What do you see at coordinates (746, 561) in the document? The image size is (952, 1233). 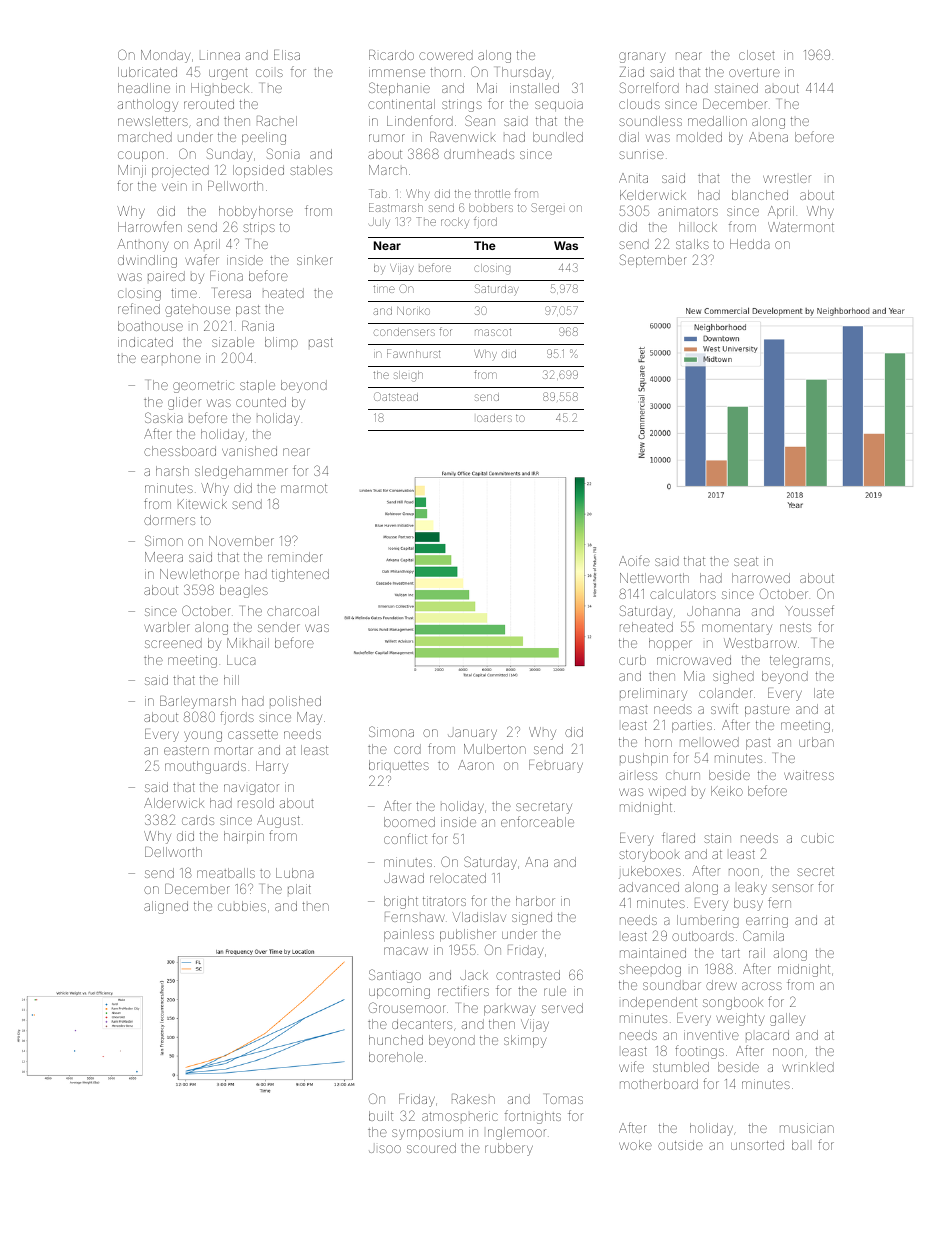 I see `seat` at bounding box center [746, 561].
